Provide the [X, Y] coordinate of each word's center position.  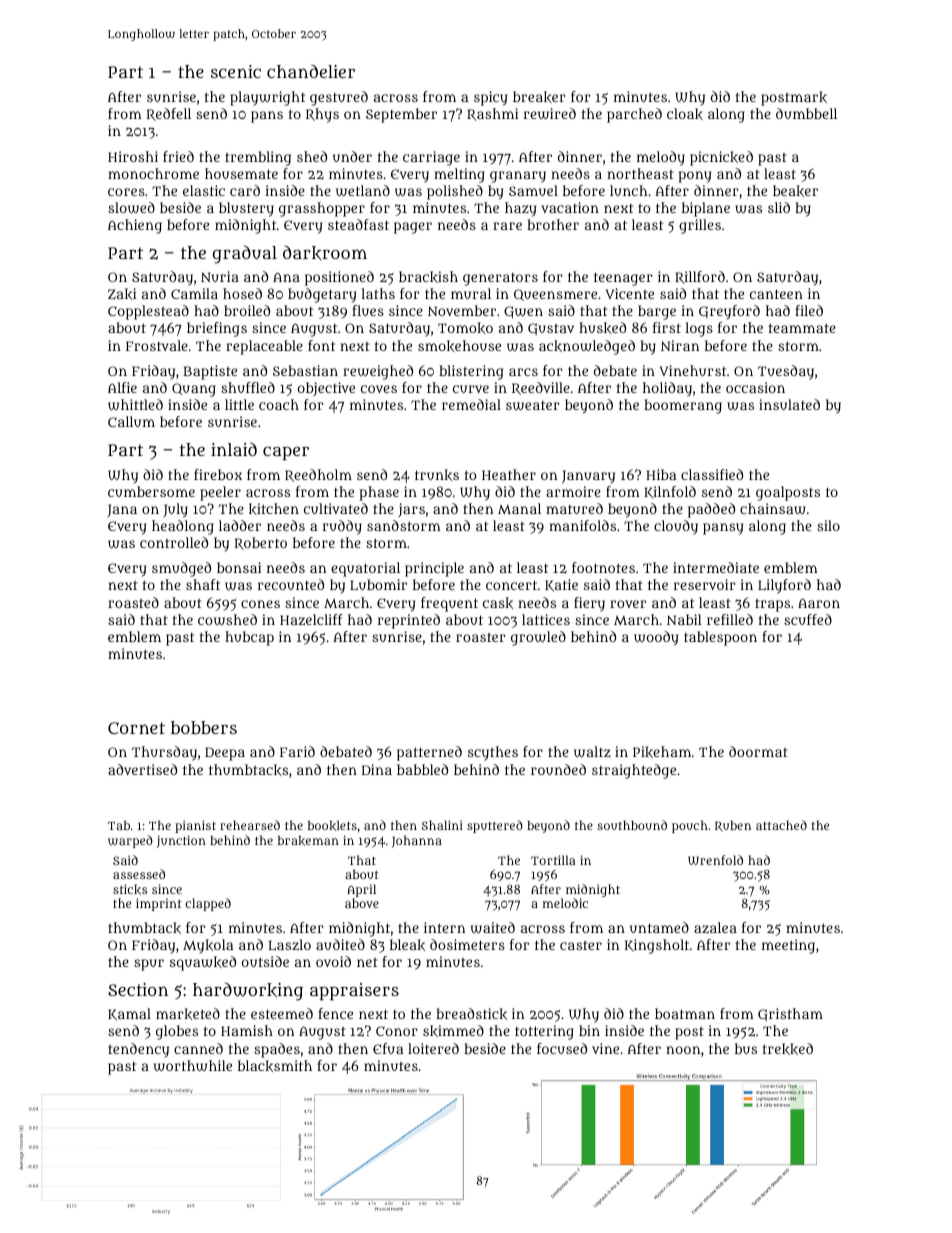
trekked [788, 1049]
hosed [242, 293]
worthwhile [193, 1066]
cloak [685, 114]
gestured [339, 98]
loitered [433, 1048]
